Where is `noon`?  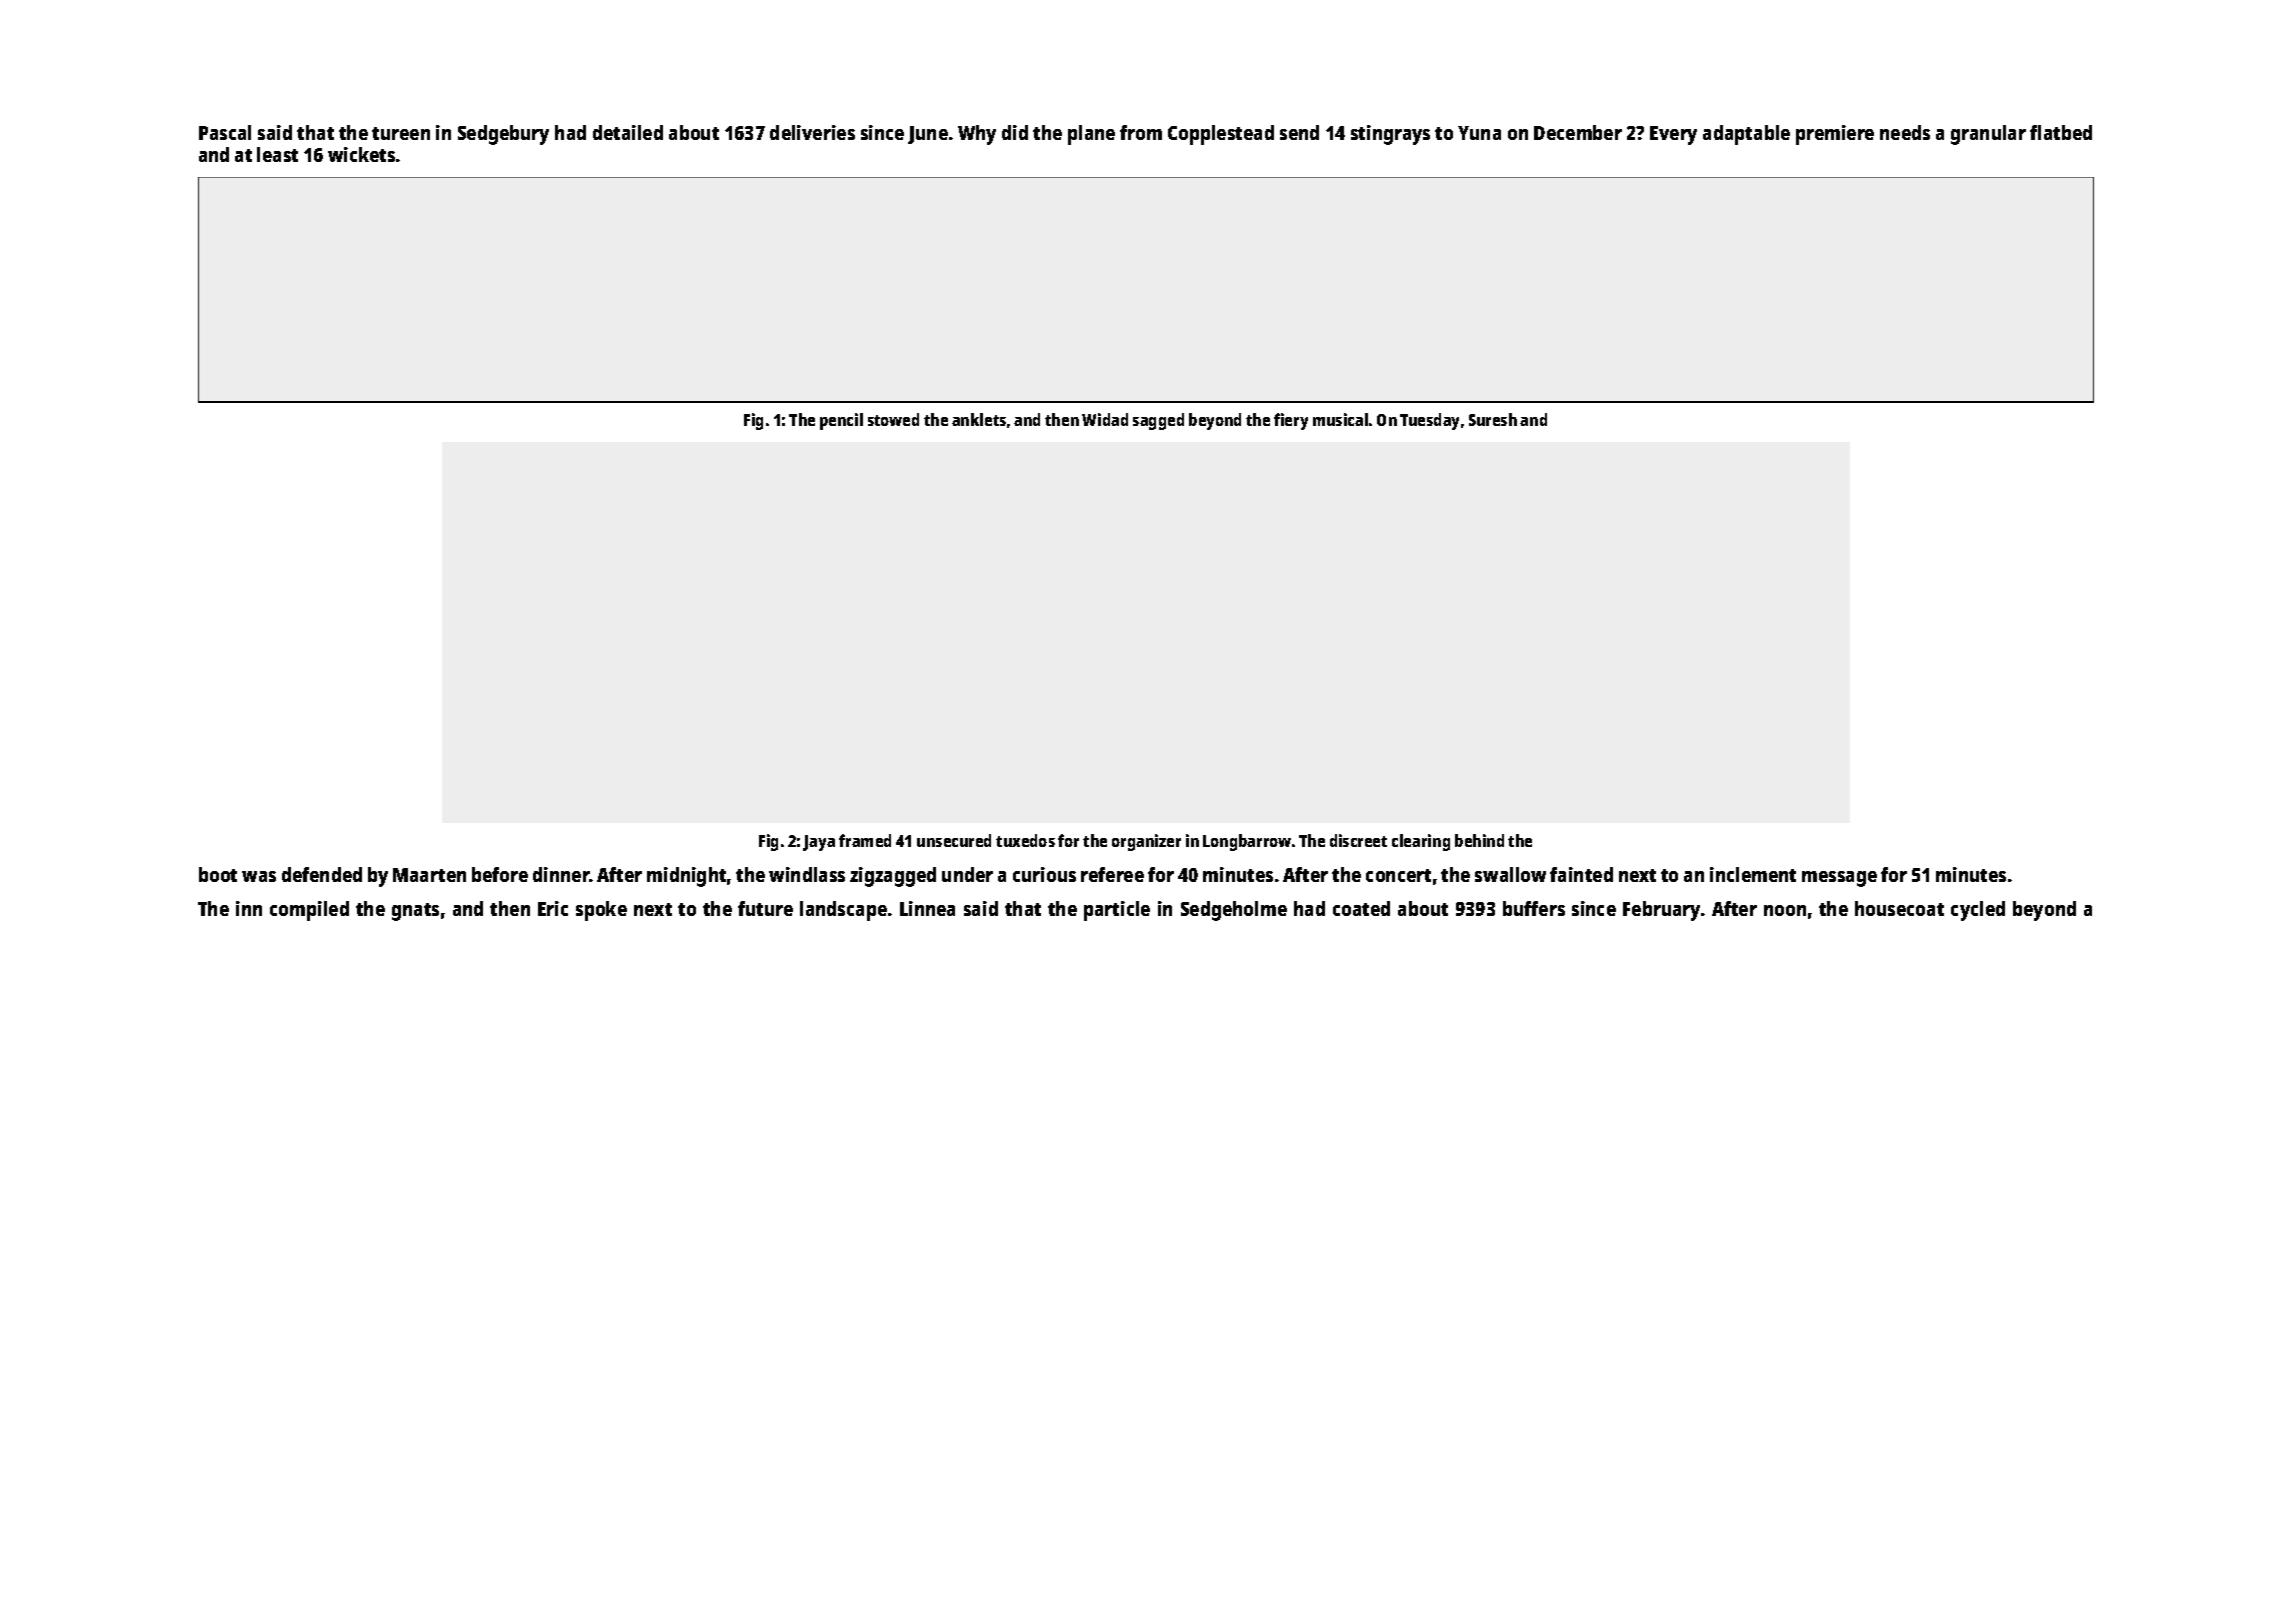
noon is located at coordinates (1785, 910).
